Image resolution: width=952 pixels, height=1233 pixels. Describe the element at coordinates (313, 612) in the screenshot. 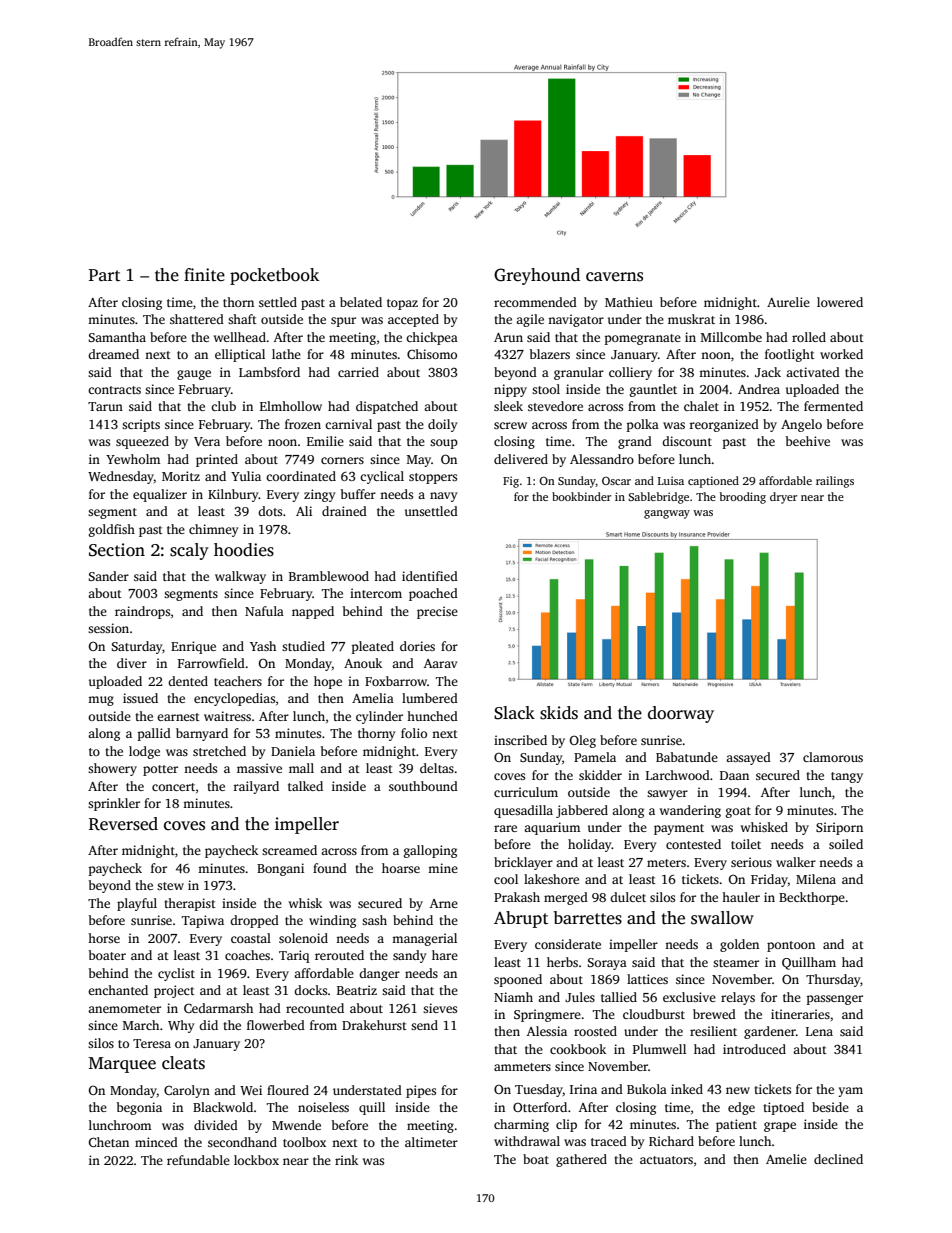

I see `napped` at that location.
